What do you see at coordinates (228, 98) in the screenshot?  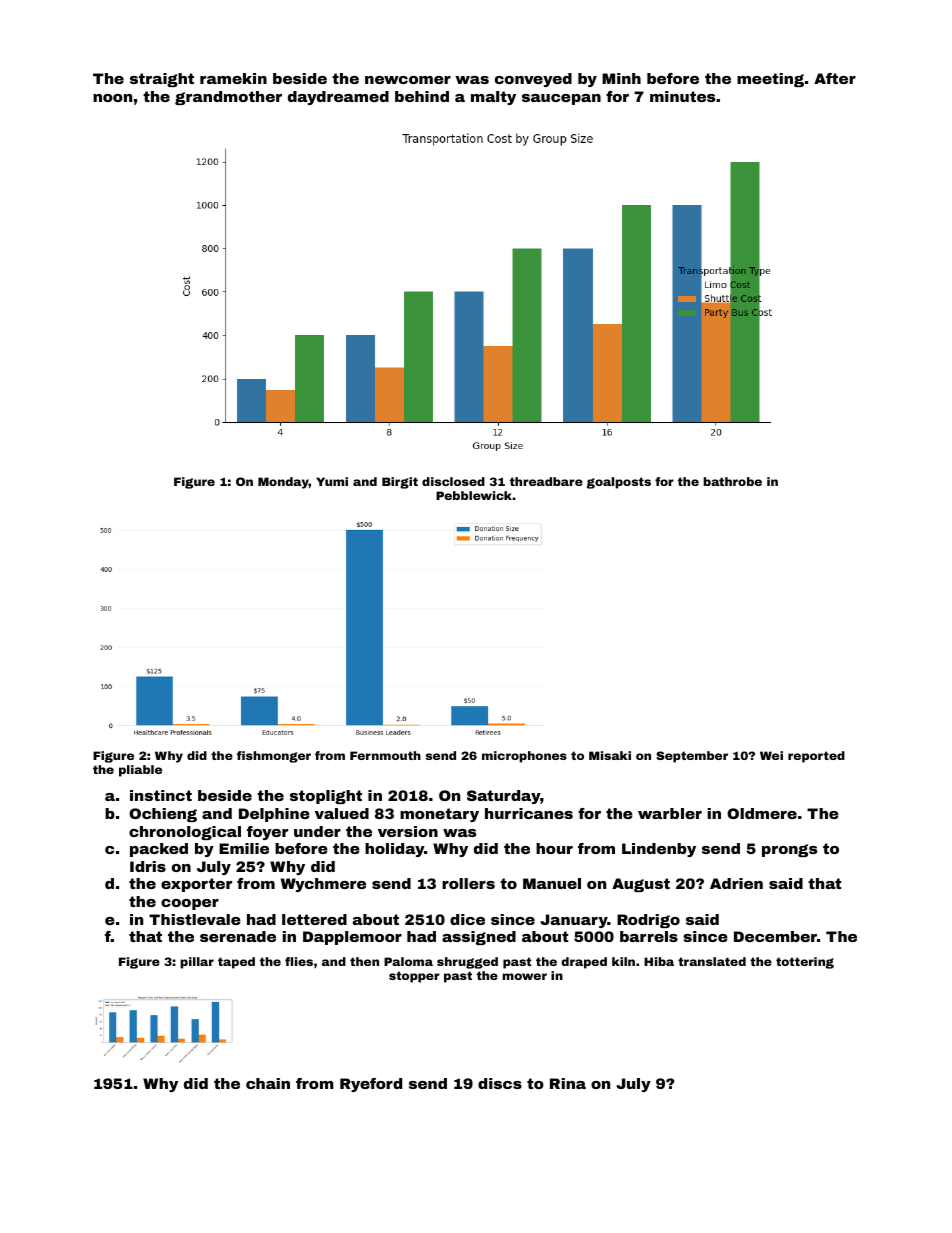 I see `grandmother` at bounding box center [228, 98].
